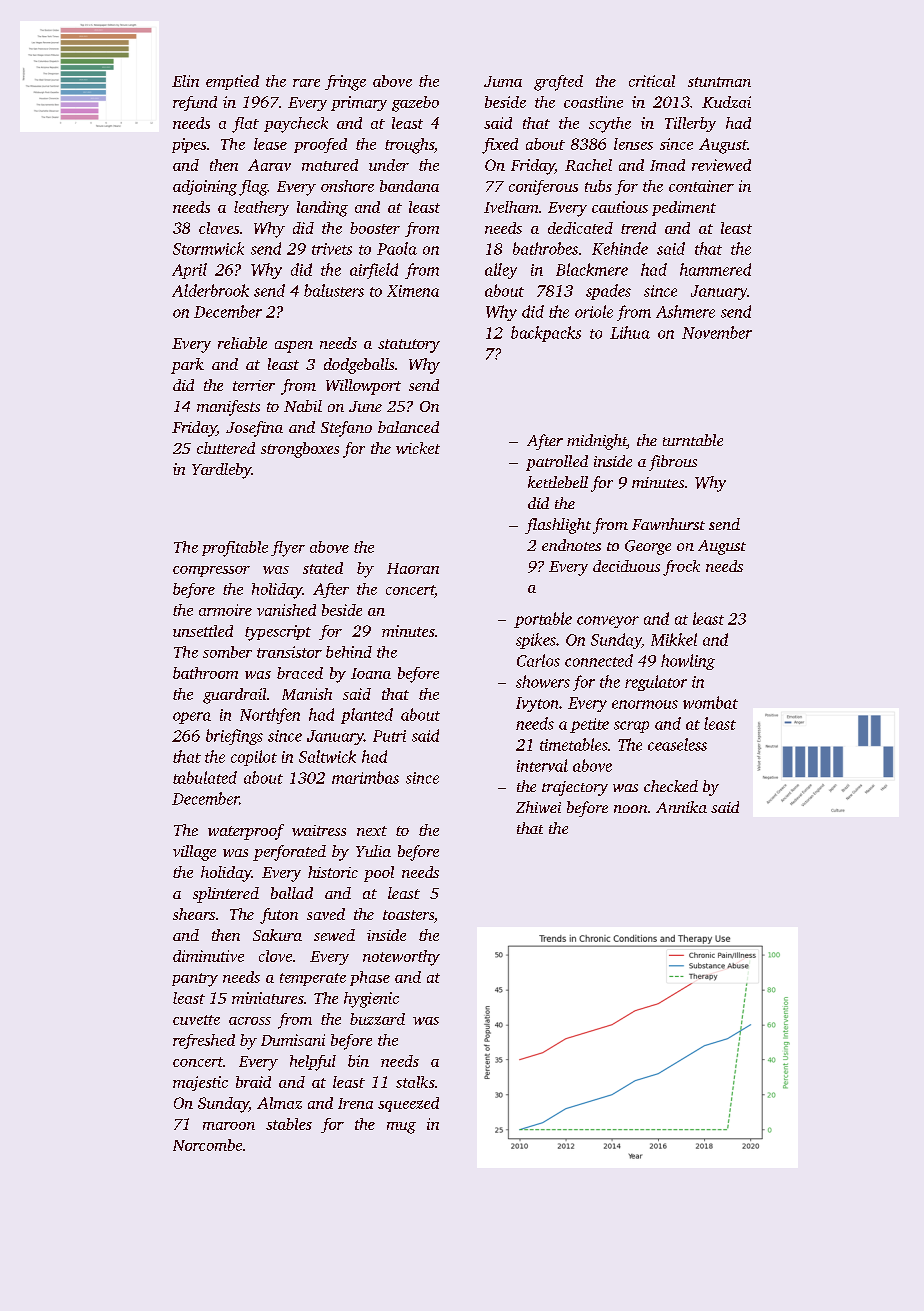 The width and height of the screenshot is (924, 1311). What do you see at coordinates (630, 809) in the screenshot?
I see `noon` at bounding box center [630, 809].
